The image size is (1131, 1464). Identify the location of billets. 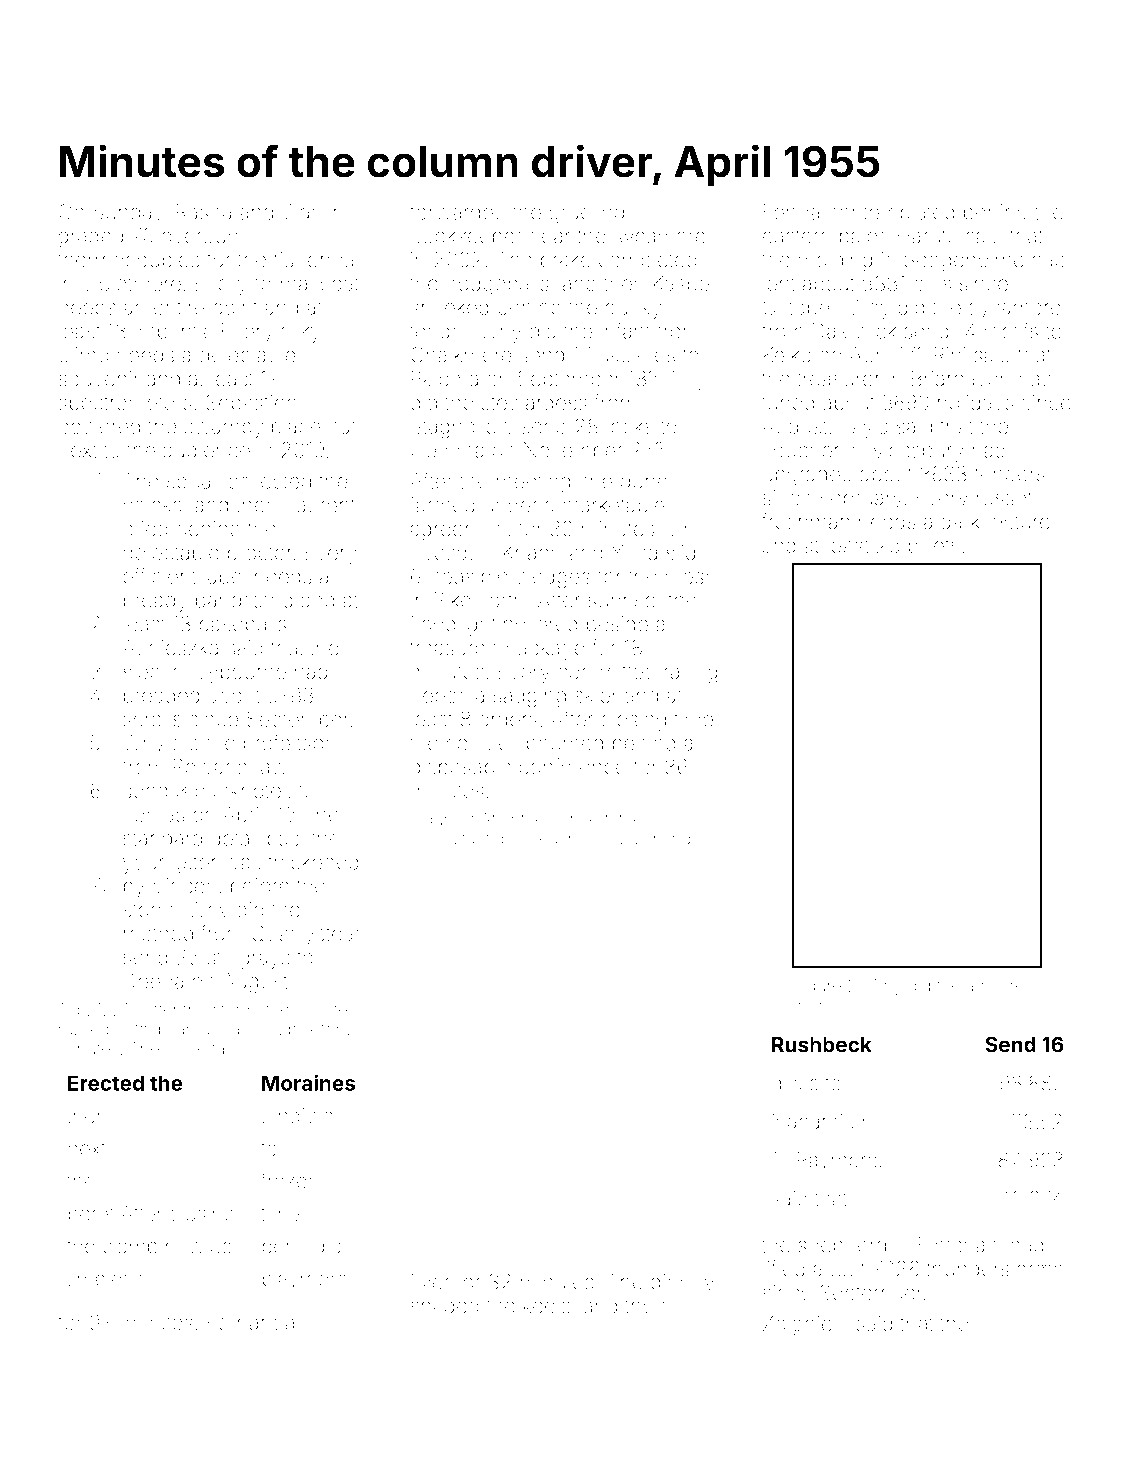
(933, 545).
